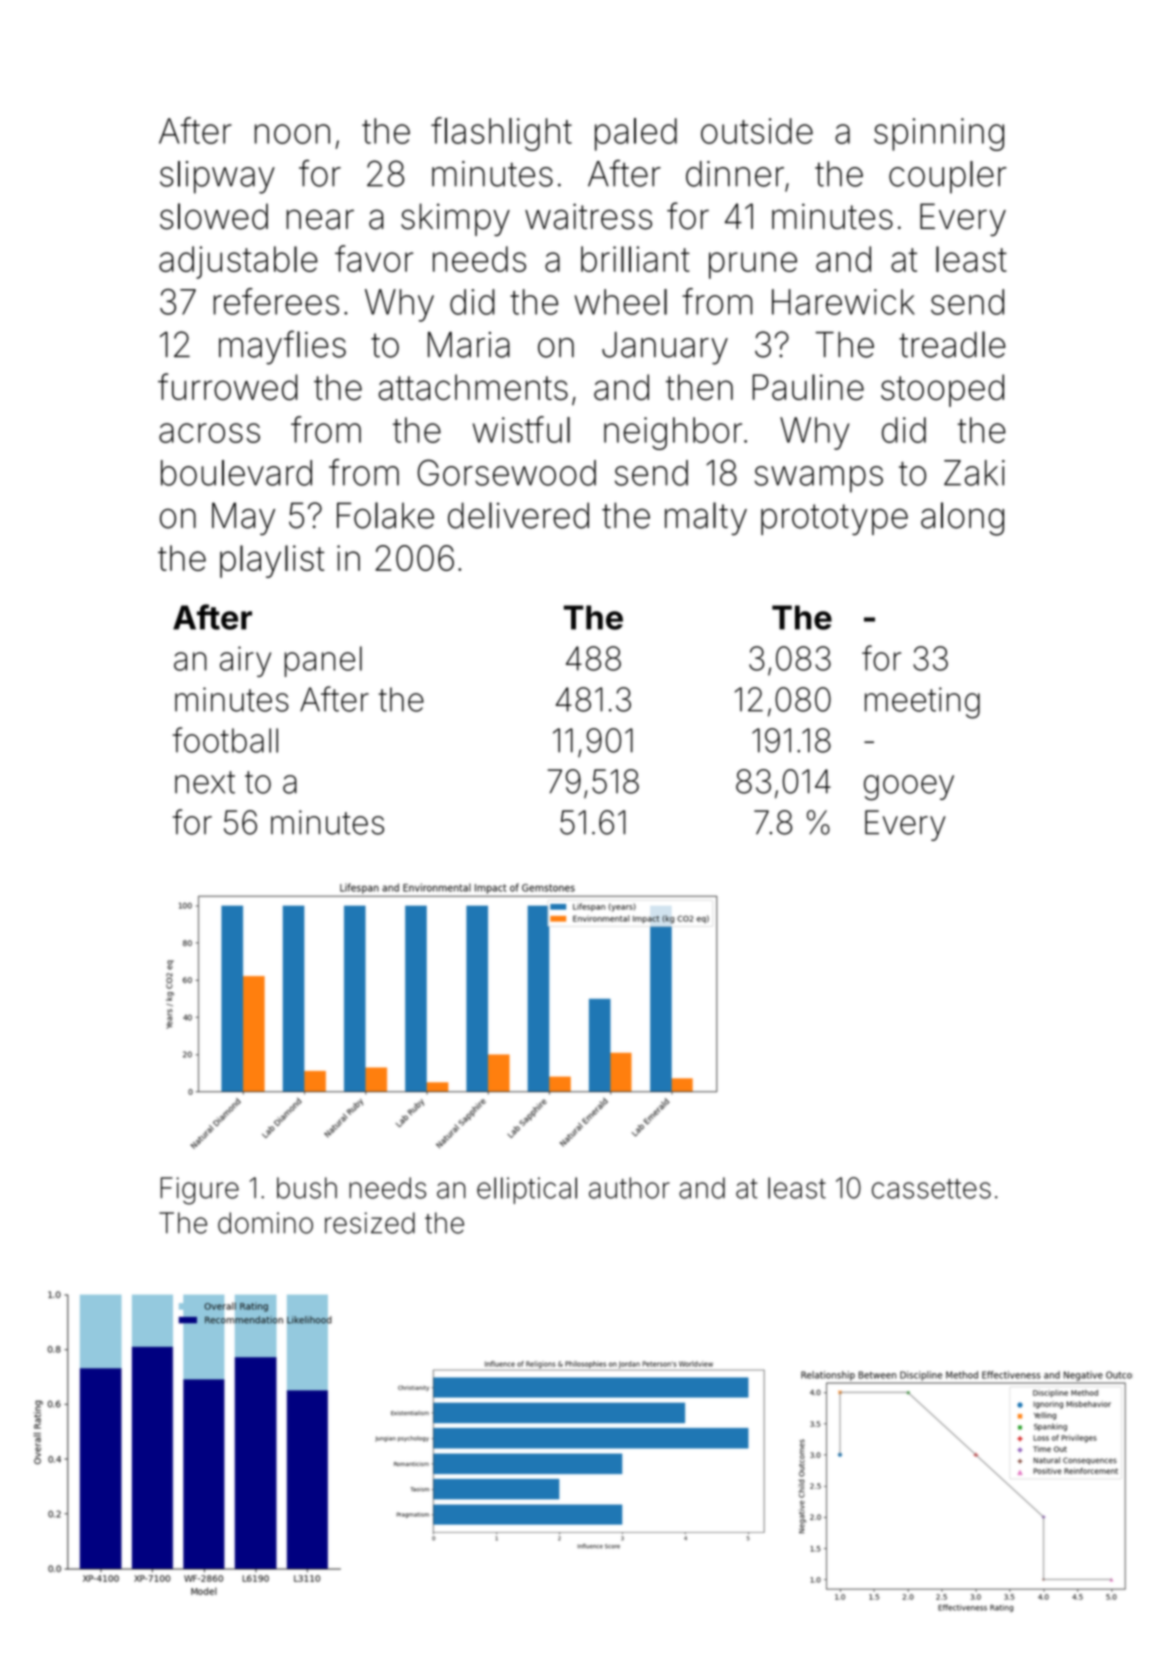  Describe the element at coordinates (469, 345) in the screenshot. I see `Maria` at that location.
